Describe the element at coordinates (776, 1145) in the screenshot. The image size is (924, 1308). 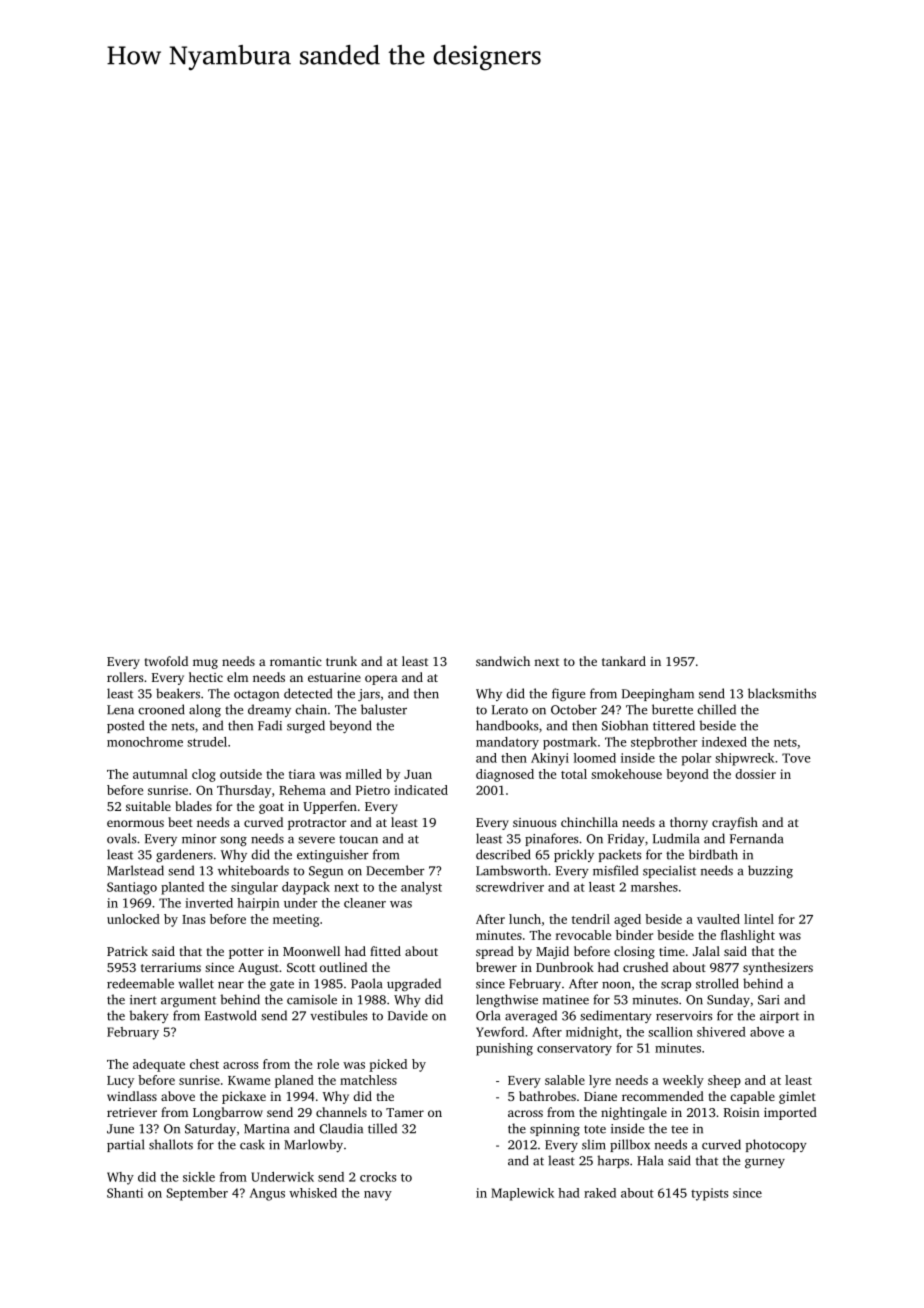
I see `photocopy` at that location.
